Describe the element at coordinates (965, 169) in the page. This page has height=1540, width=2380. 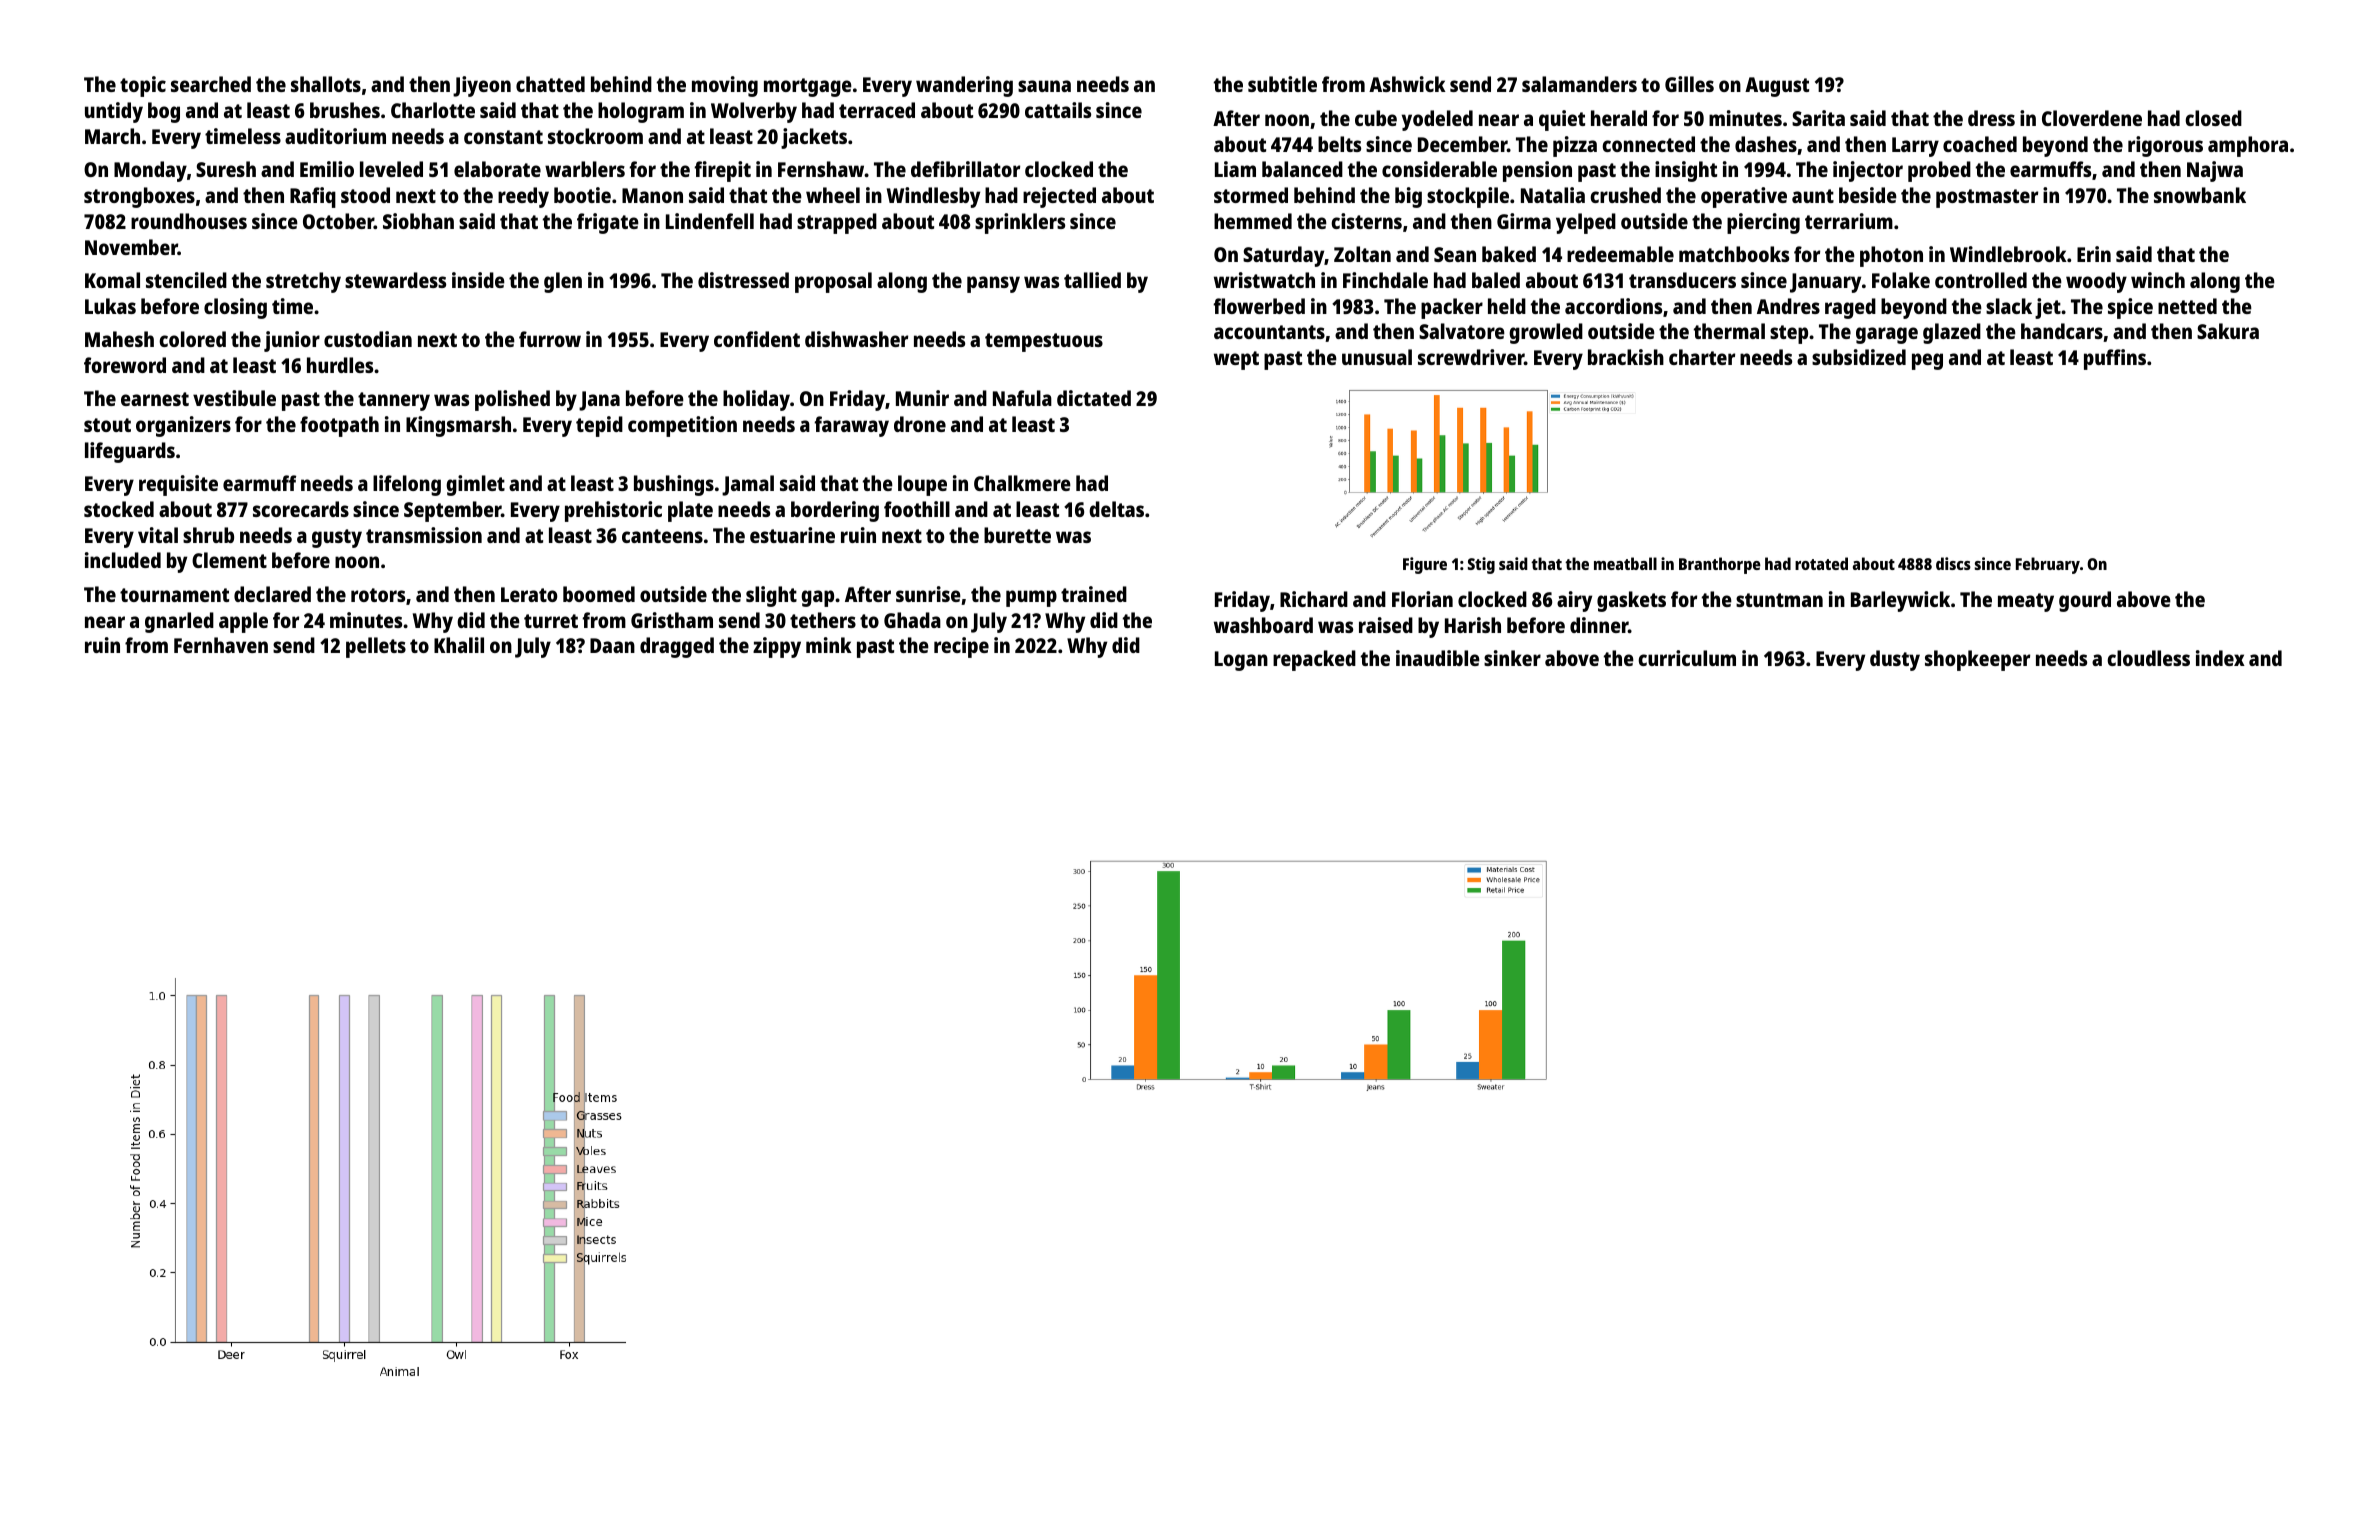
I see `defibrillator` at that location.
